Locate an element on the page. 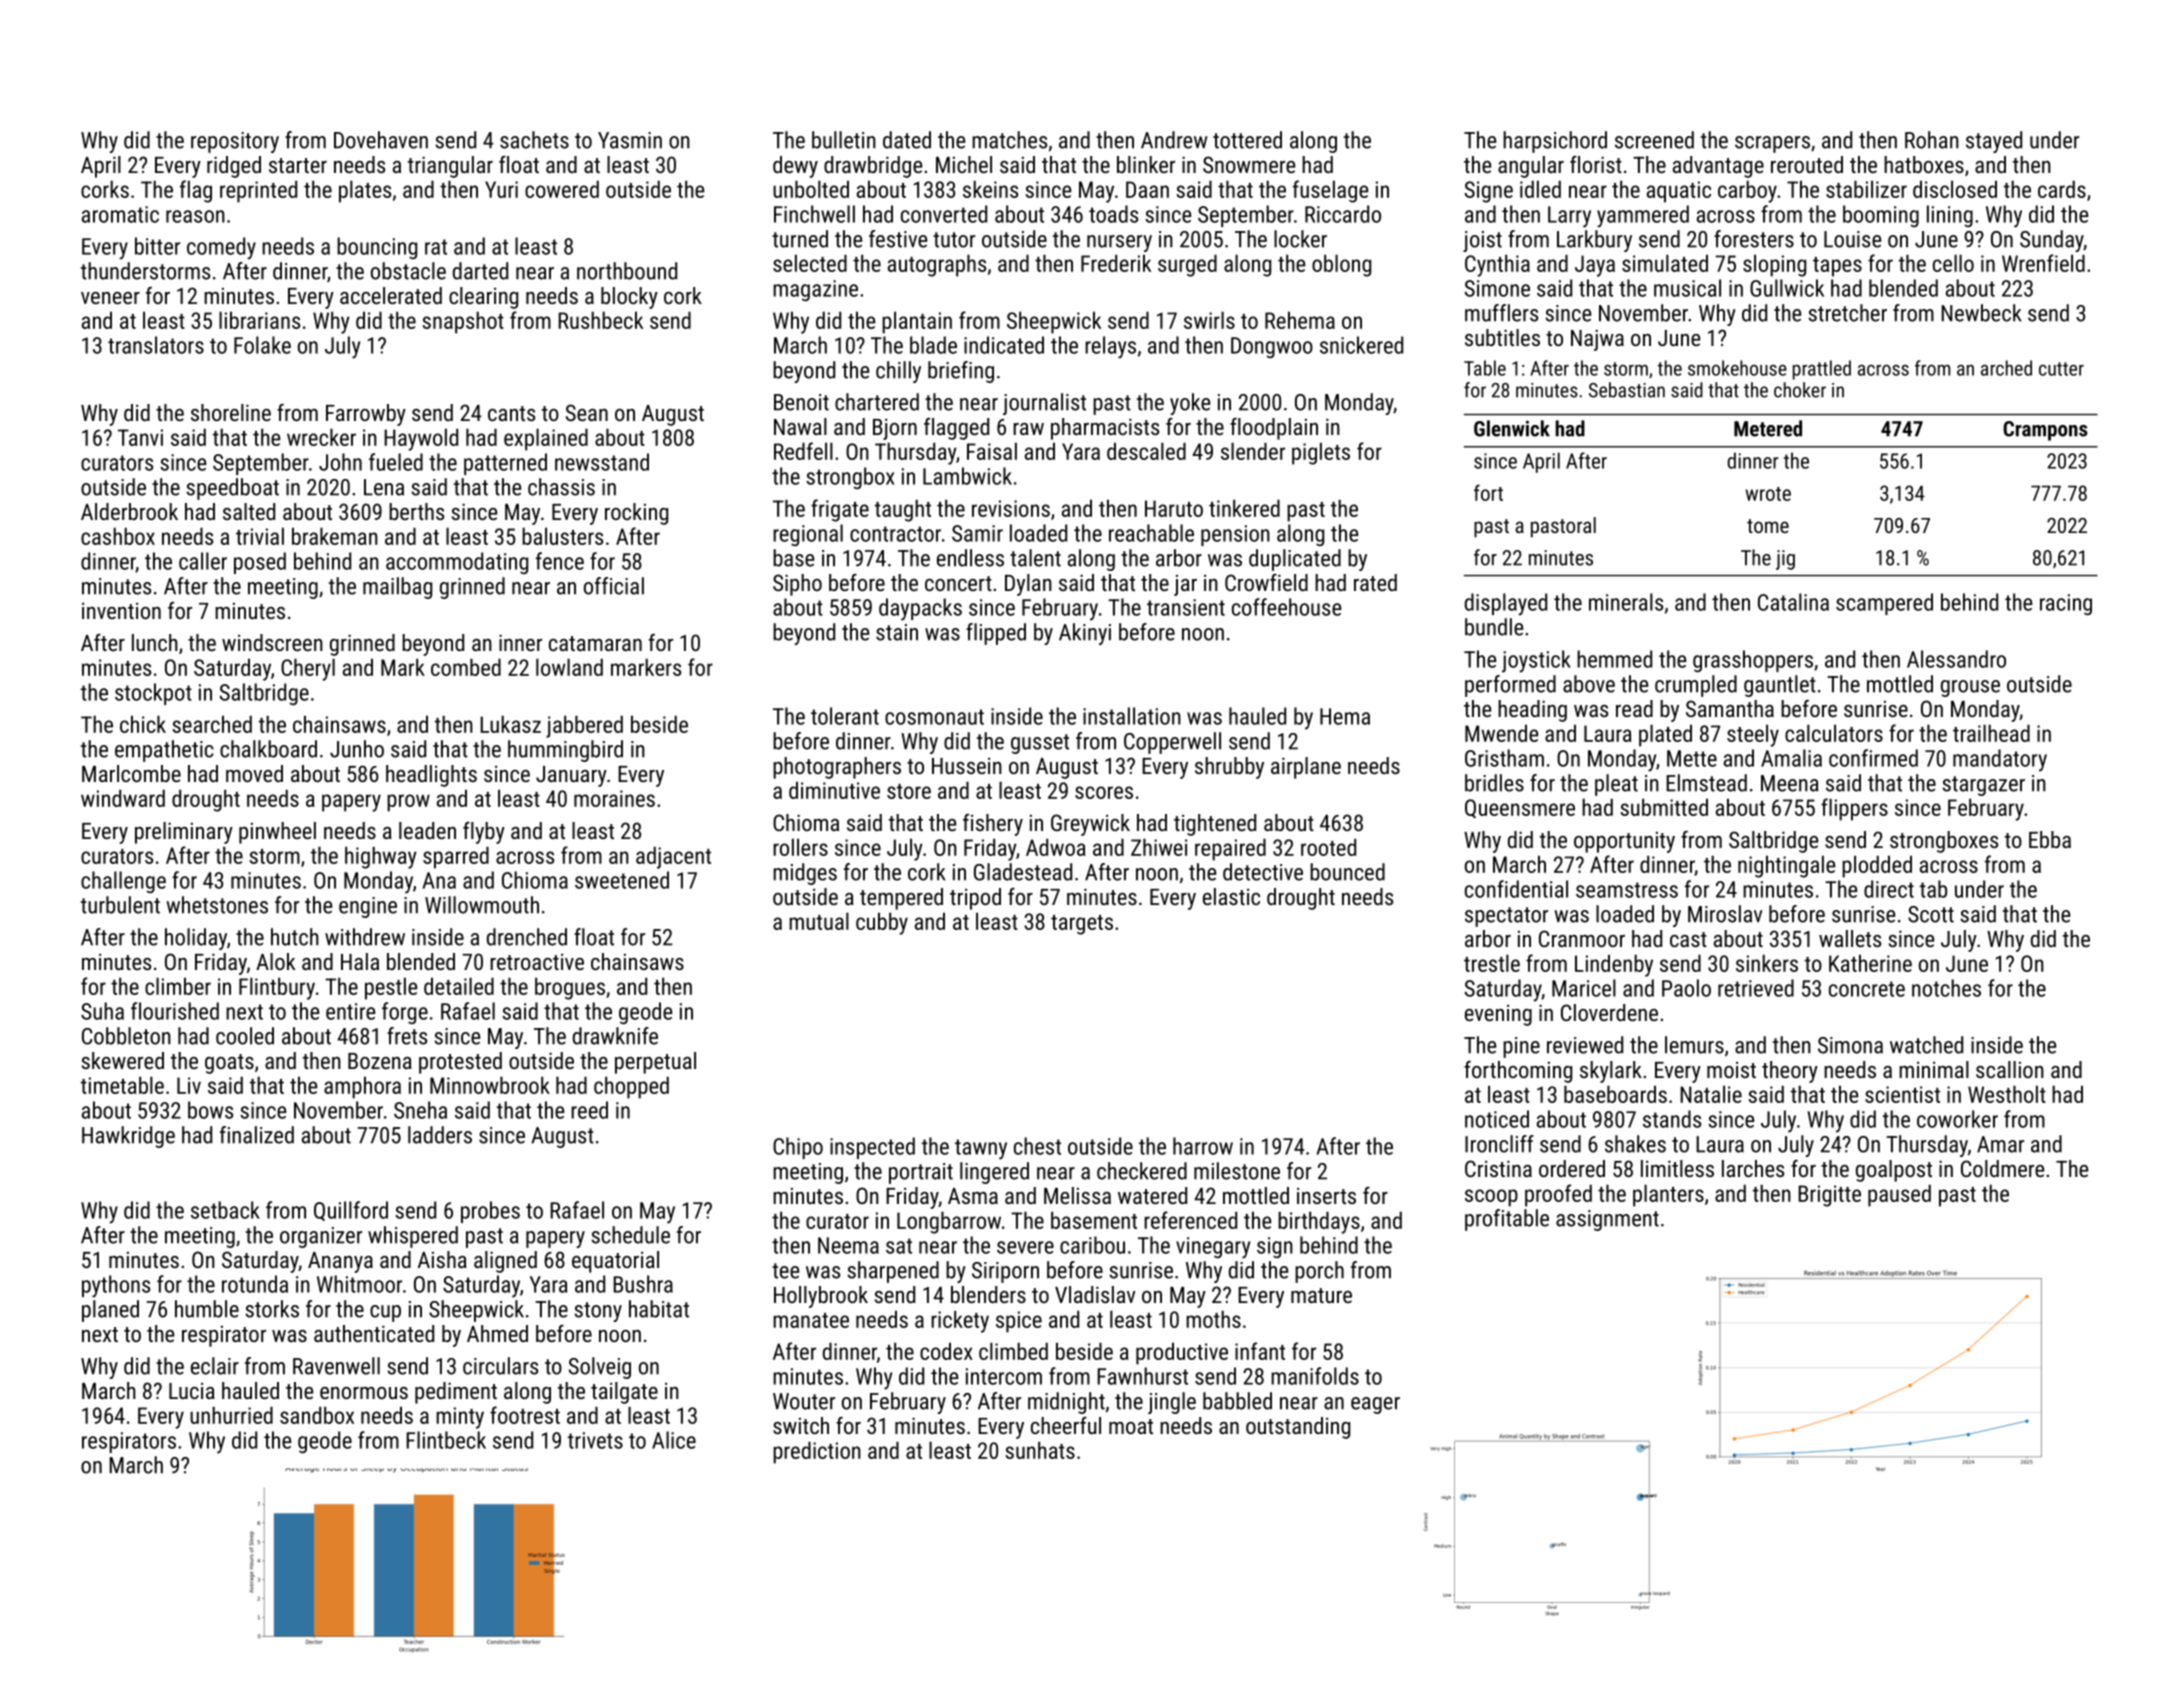 Image resolution: width=2178 pixels, height=1683 pixels. Lukasz is located at coordinates (510, 724).
